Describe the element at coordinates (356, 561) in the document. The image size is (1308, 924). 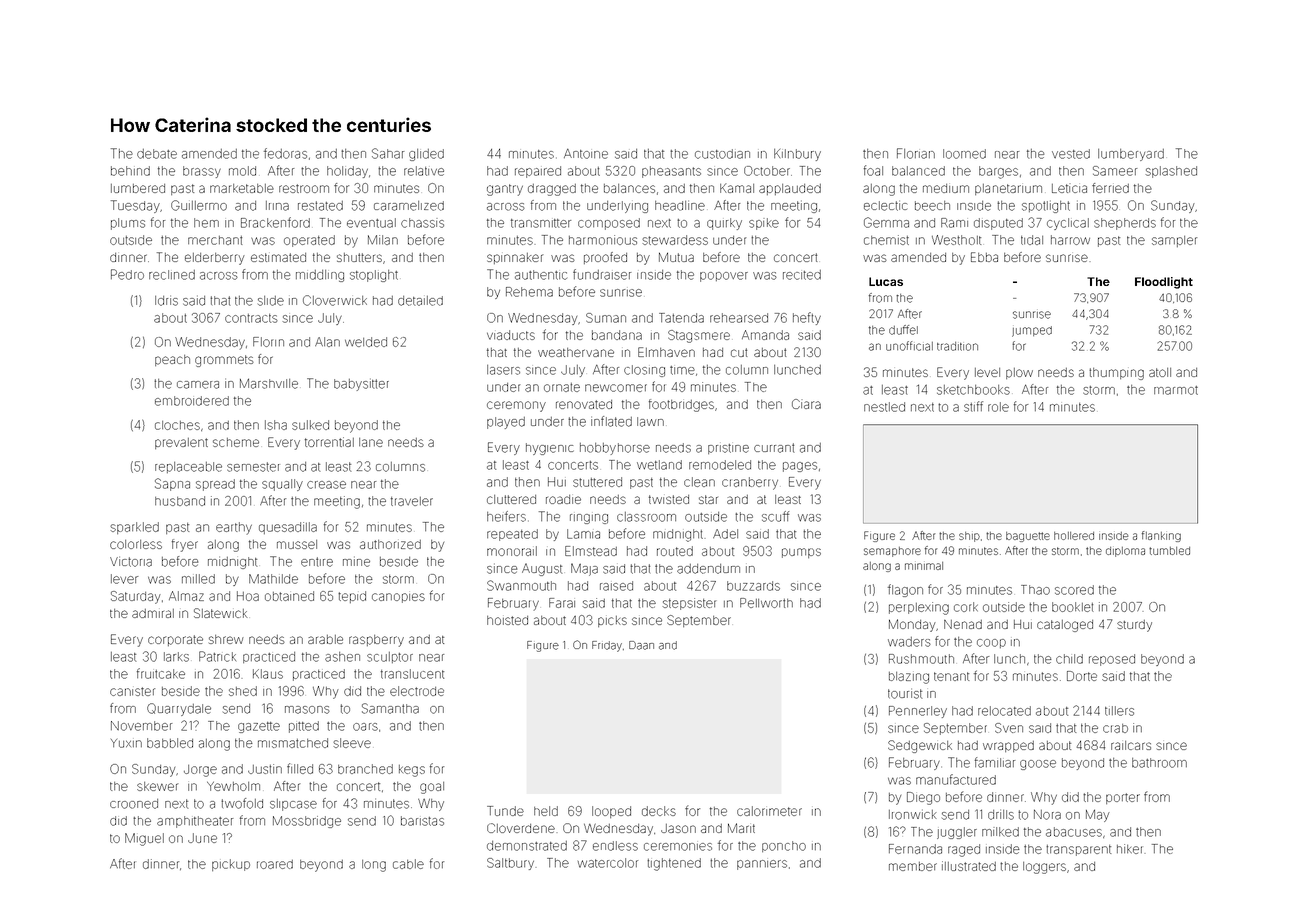
I see `mine` at that location.
